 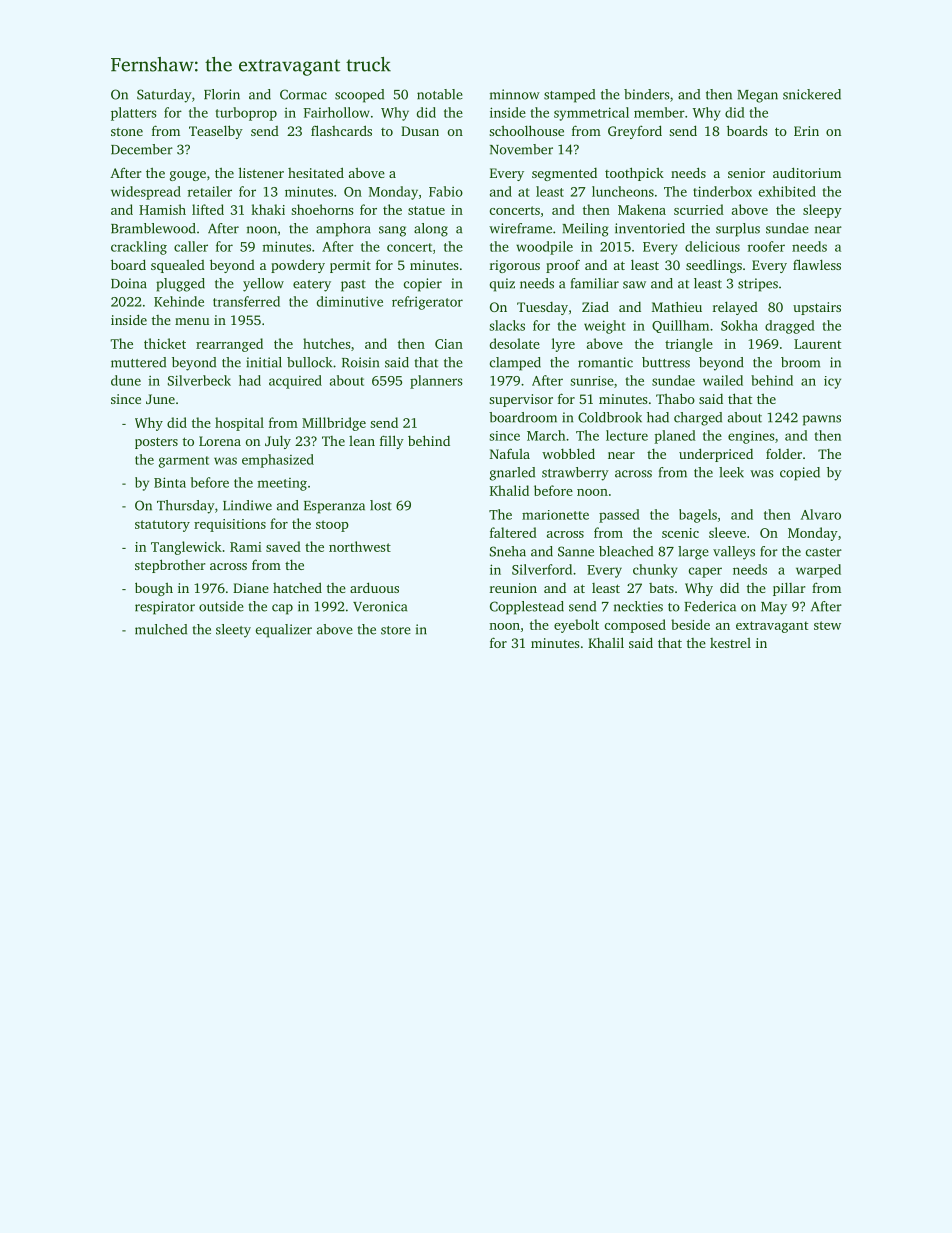 What do you see at coordinates (186, 507) in the screenshot?
I see `Thursday` at bounding box center [186, 507].
